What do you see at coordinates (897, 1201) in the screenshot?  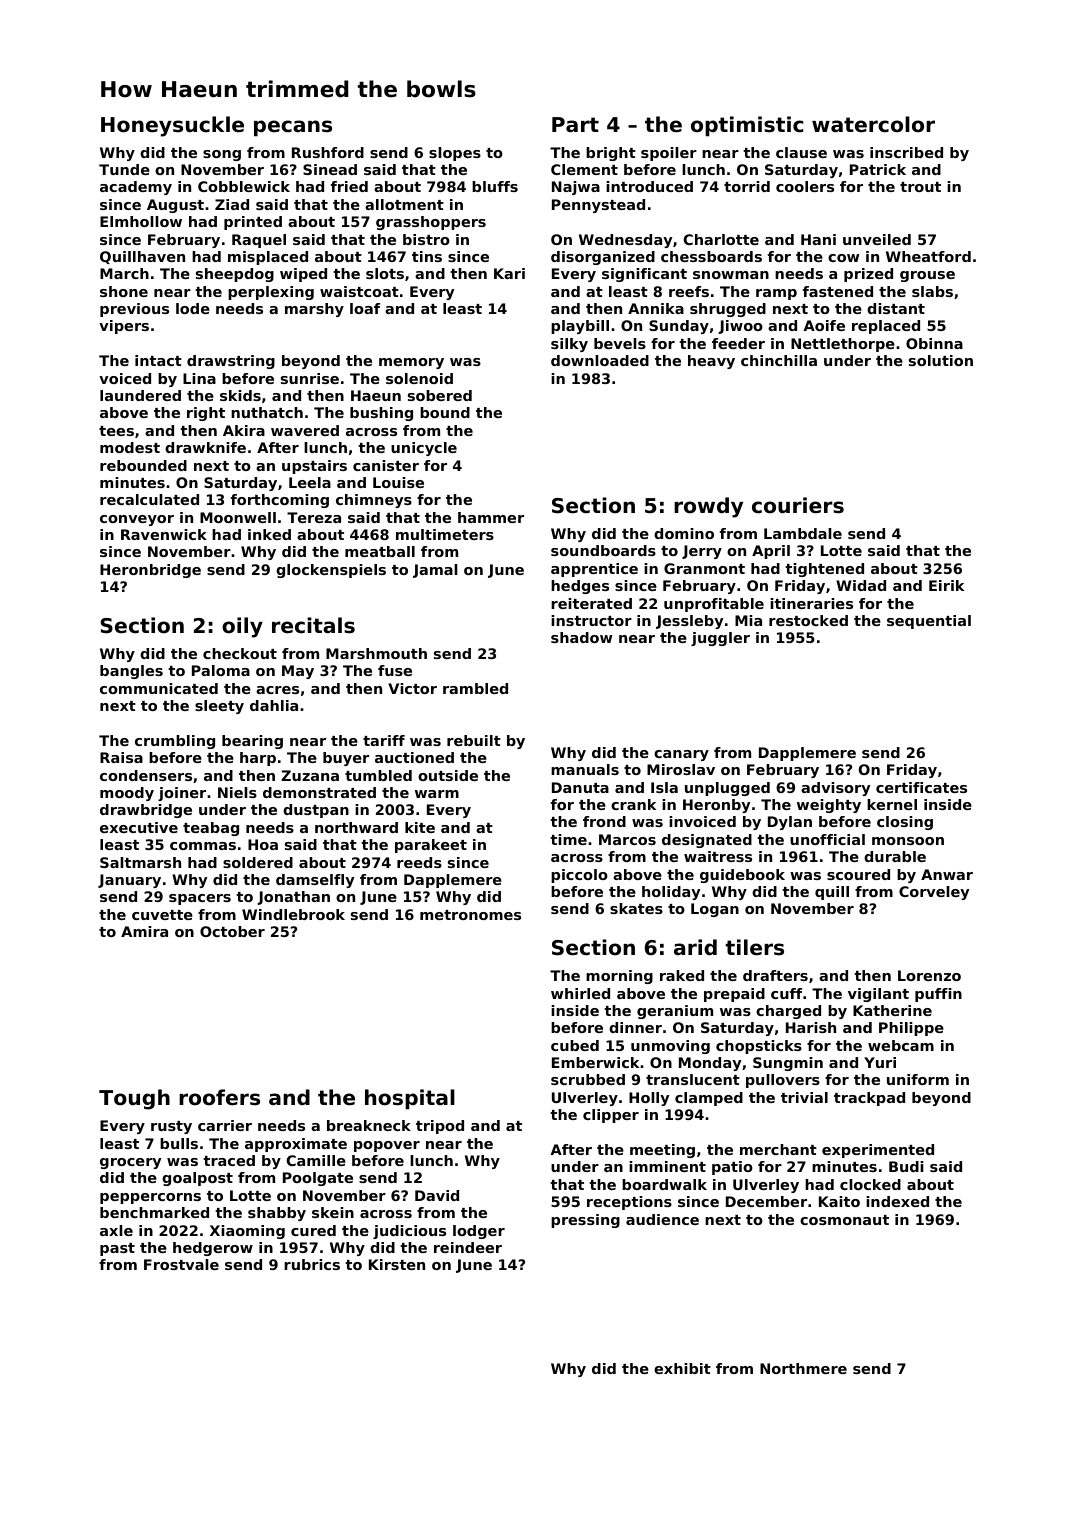 I see `indexed` at bounding box center [897, 1201].
